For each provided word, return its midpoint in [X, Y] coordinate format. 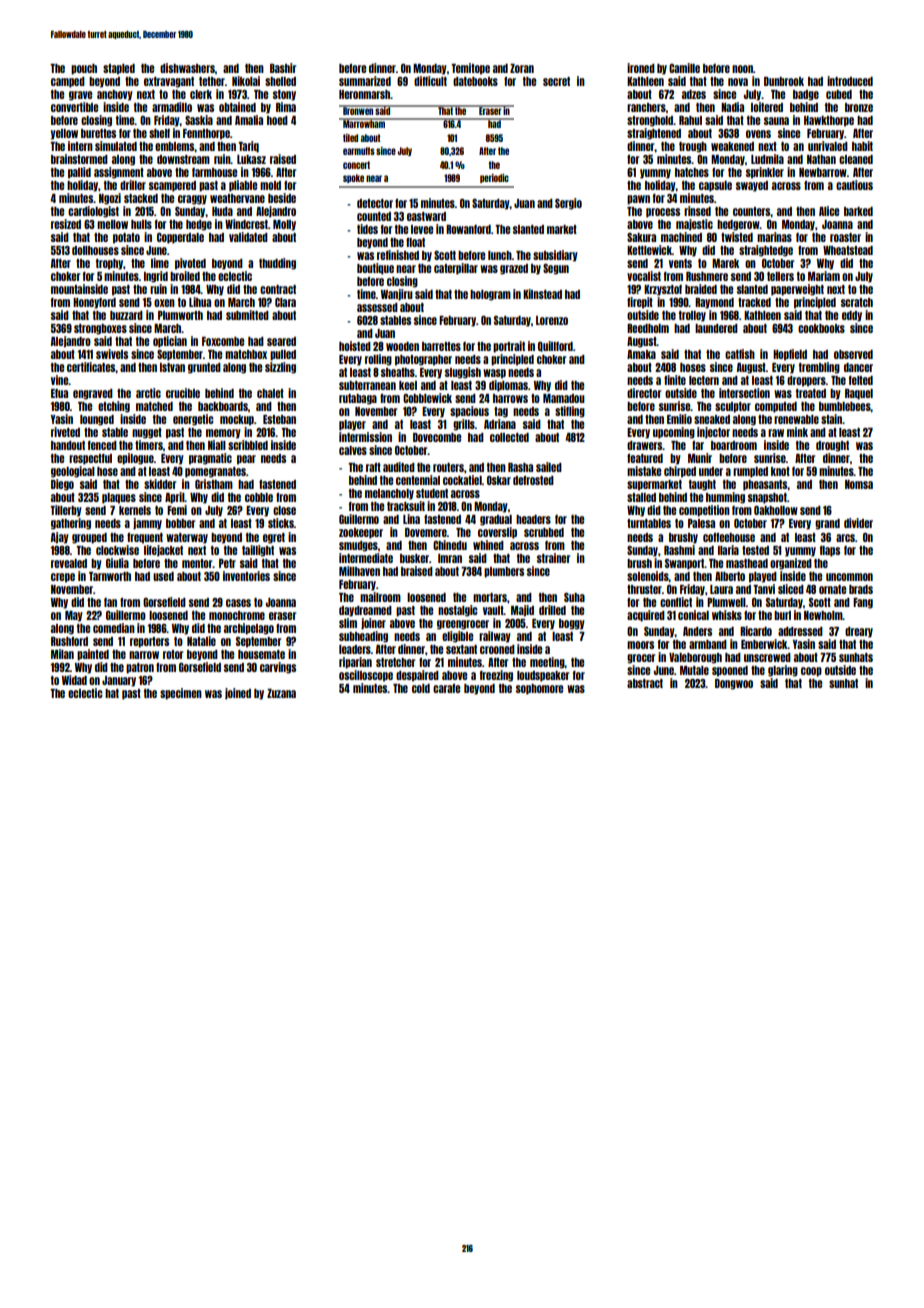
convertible [74, 107]
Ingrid [156, 277]
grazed [514, 269]
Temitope [470, 69]
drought [832, 446]
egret [274, 538]
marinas [774, 237]
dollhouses [95, 250]
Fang [863, 603]
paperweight [797, 290]
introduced [850, 81]
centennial [418, 480]
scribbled [248, 445]
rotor [173, 654]
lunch [500, 255]
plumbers [504, 572]
